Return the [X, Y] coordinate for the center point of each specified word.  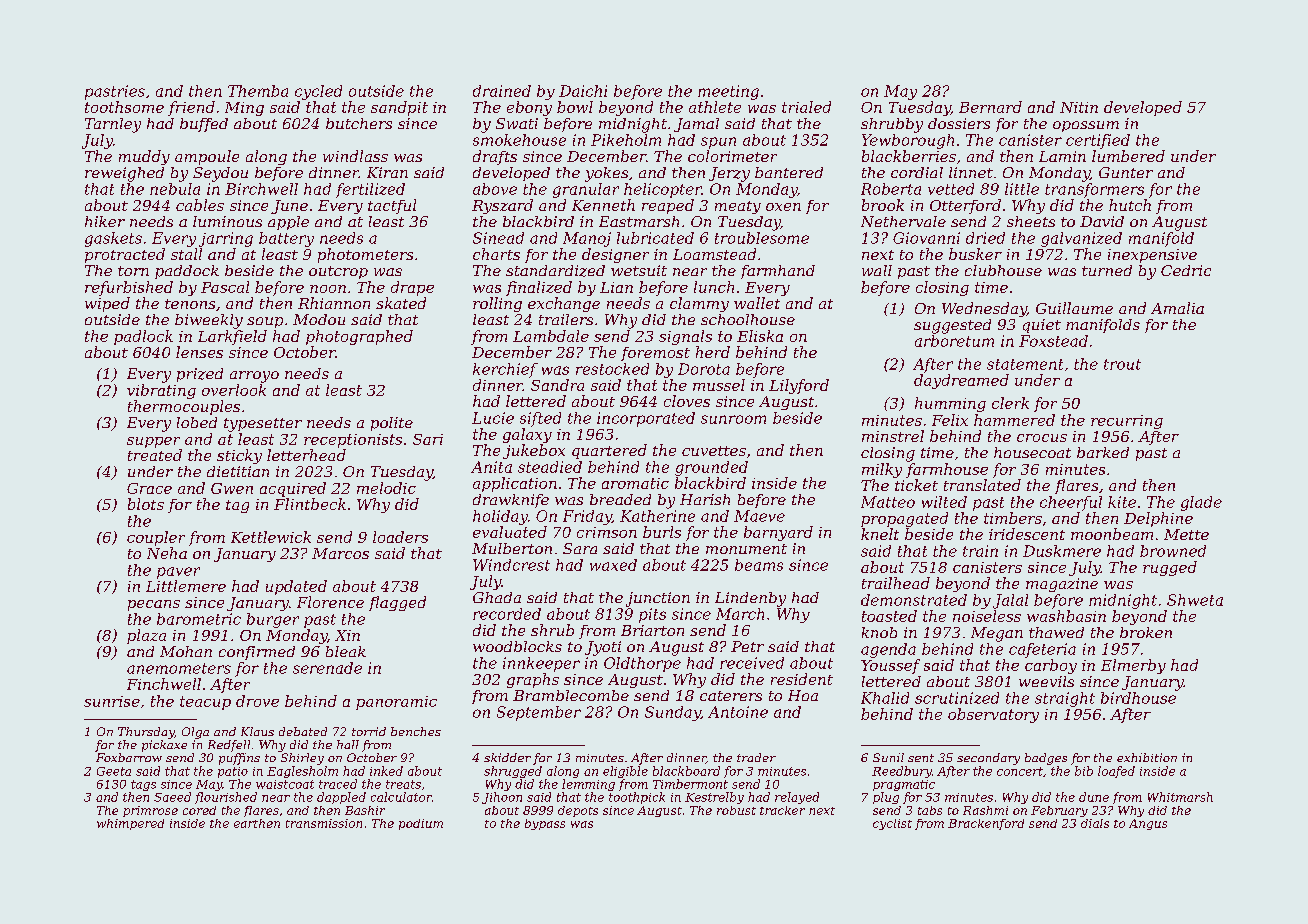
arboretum [954, 341]
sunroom [733, 419]
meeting [728, 92]
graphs [533, 680]
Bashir [365, 810]
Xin [347, 635]
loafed [1116, 772]
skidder [507, 757]
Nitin [1079, 107]
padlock [143, 337]
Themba [258, 91]
